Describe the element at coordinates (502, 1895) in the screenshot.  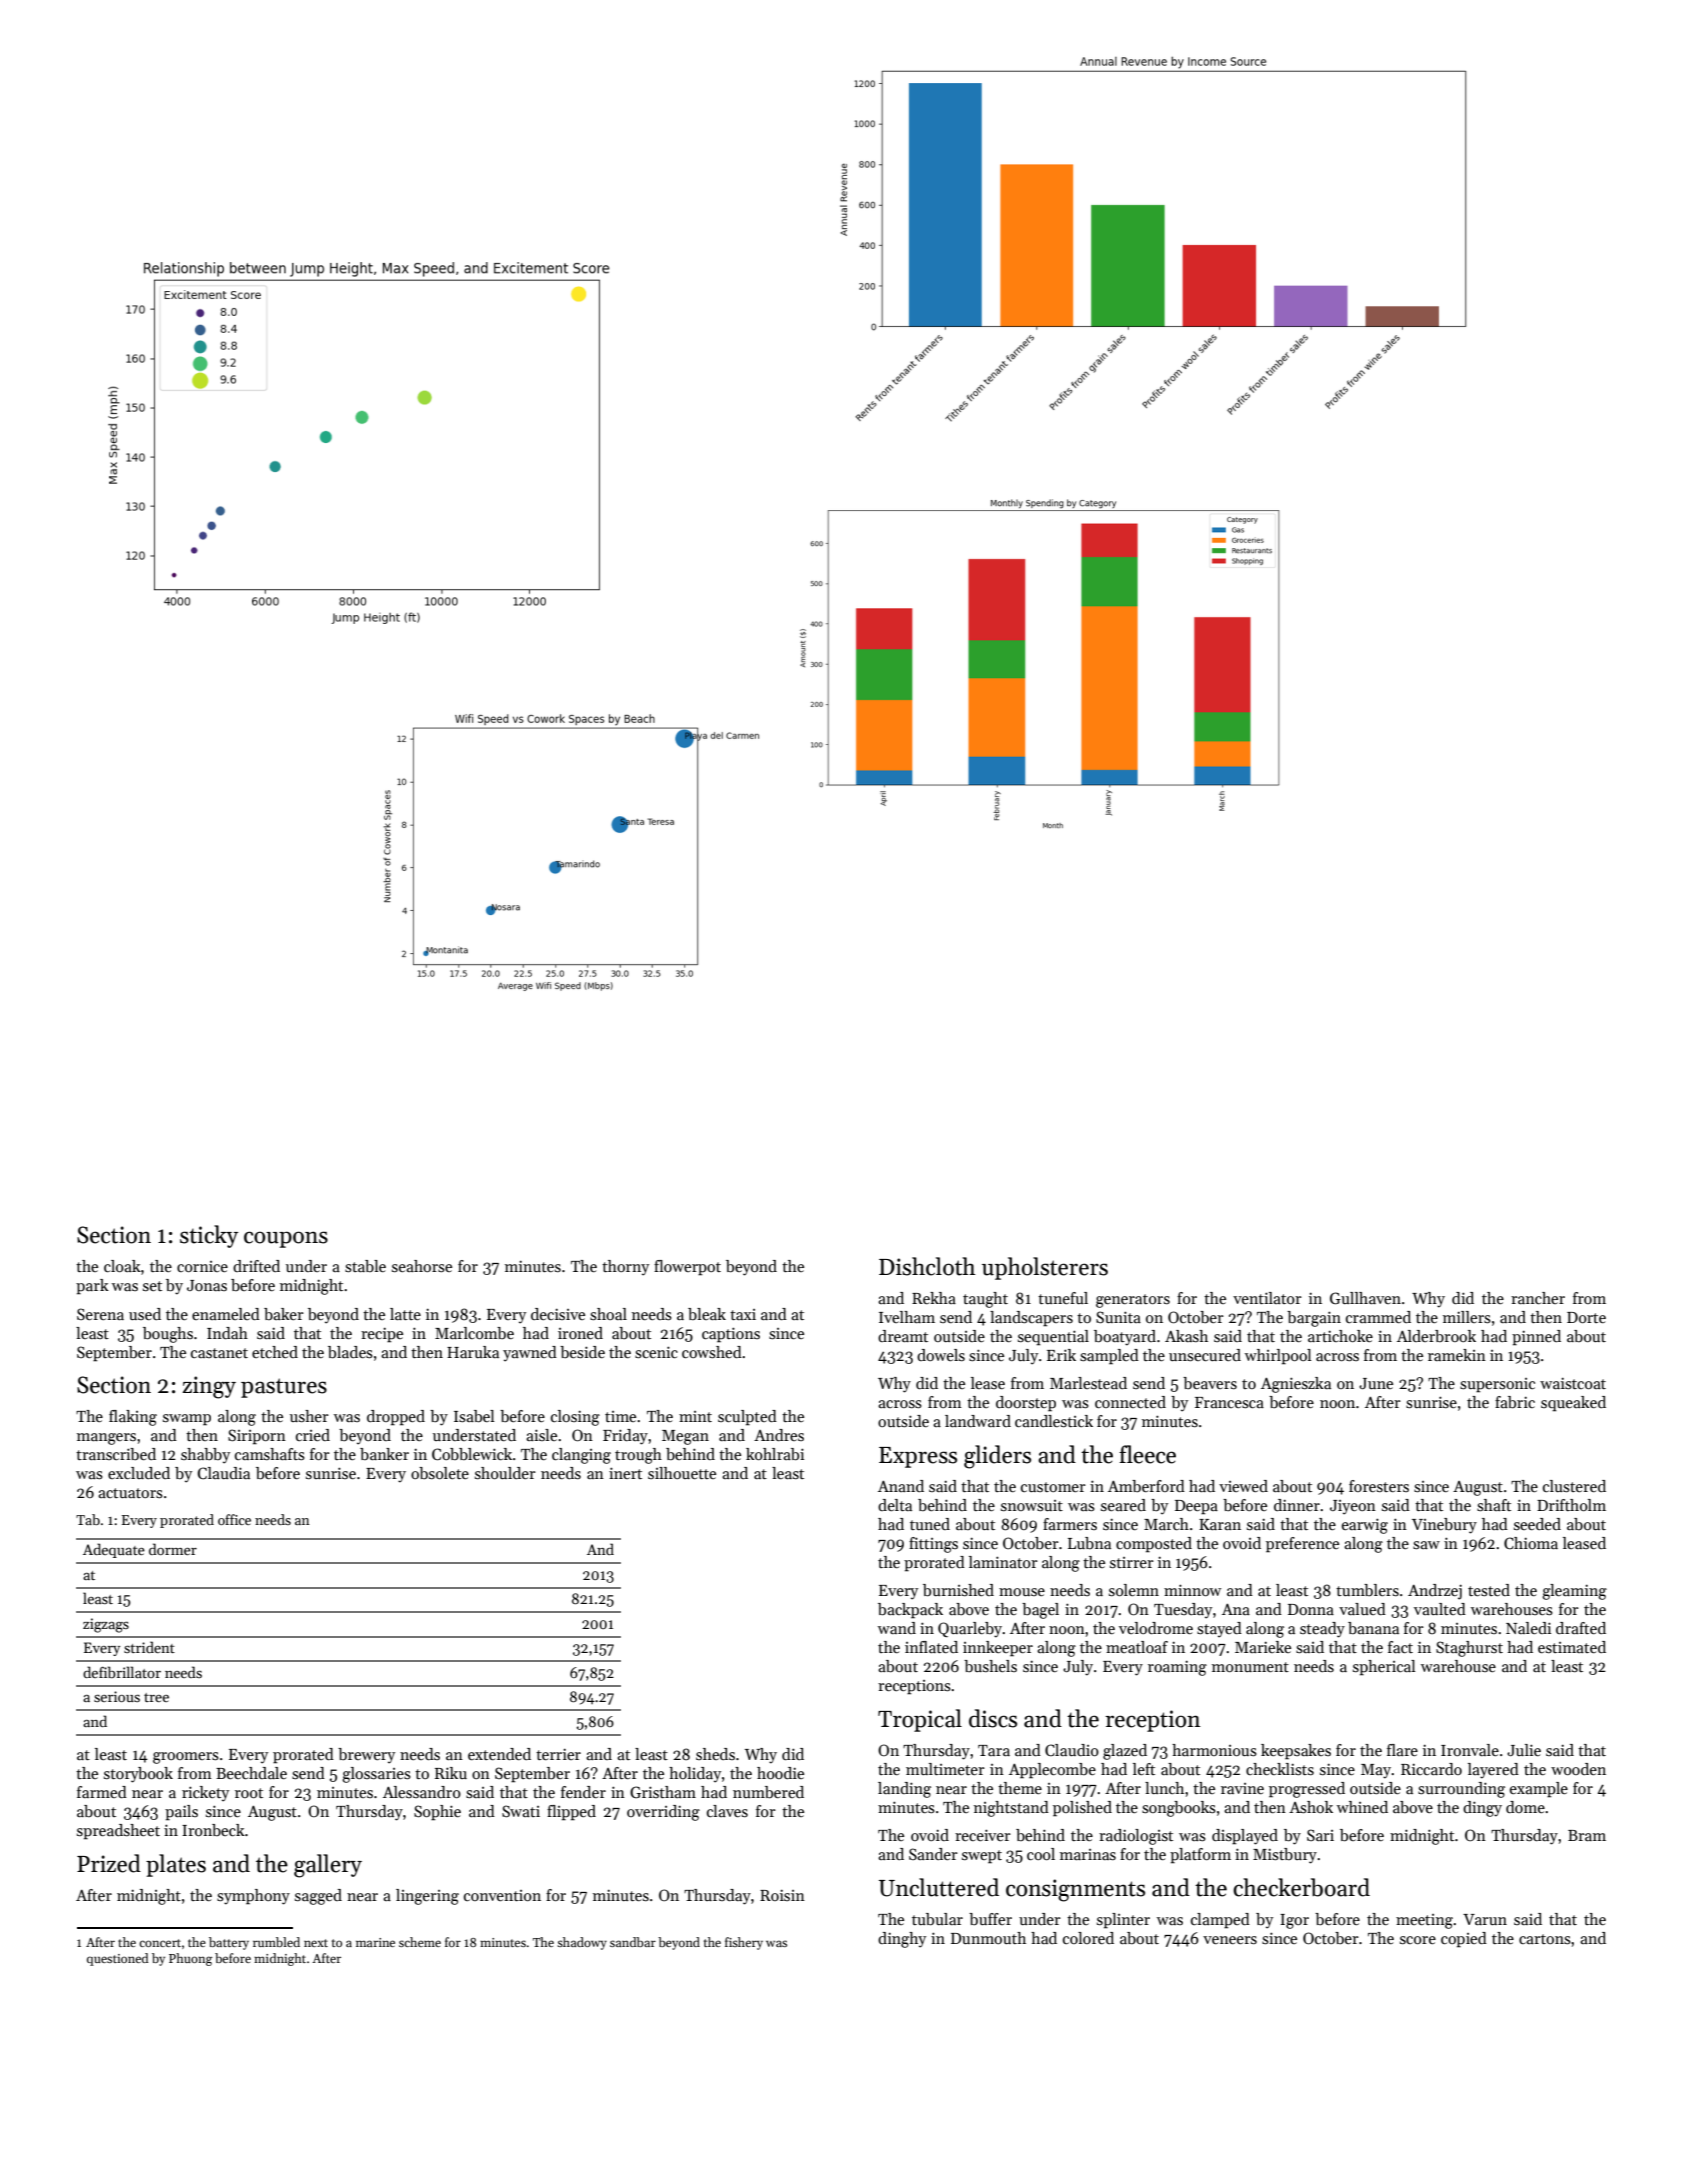
I see `convention` at that location.
